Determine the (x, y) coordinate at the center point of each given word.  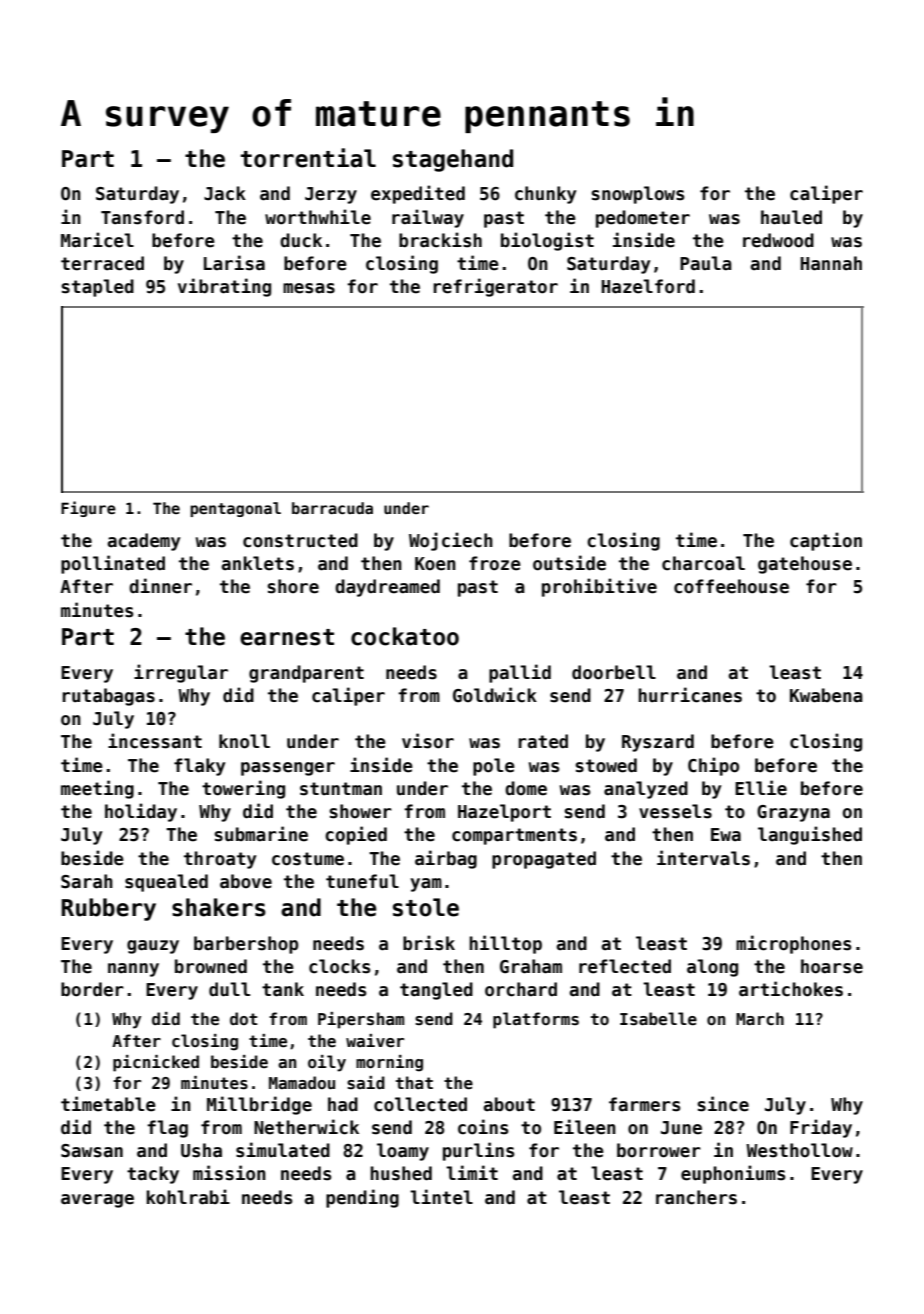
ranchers (696, 1197)
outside (569, 563)
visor (428, 741)
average (97, 1201)
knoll (244, 741)
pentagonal (235, 509)
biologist (547, 241)
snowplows (638, 195)
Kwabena (826, 695)
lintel (441, 1197)
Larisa (234, 263)
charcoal (703, 563)
